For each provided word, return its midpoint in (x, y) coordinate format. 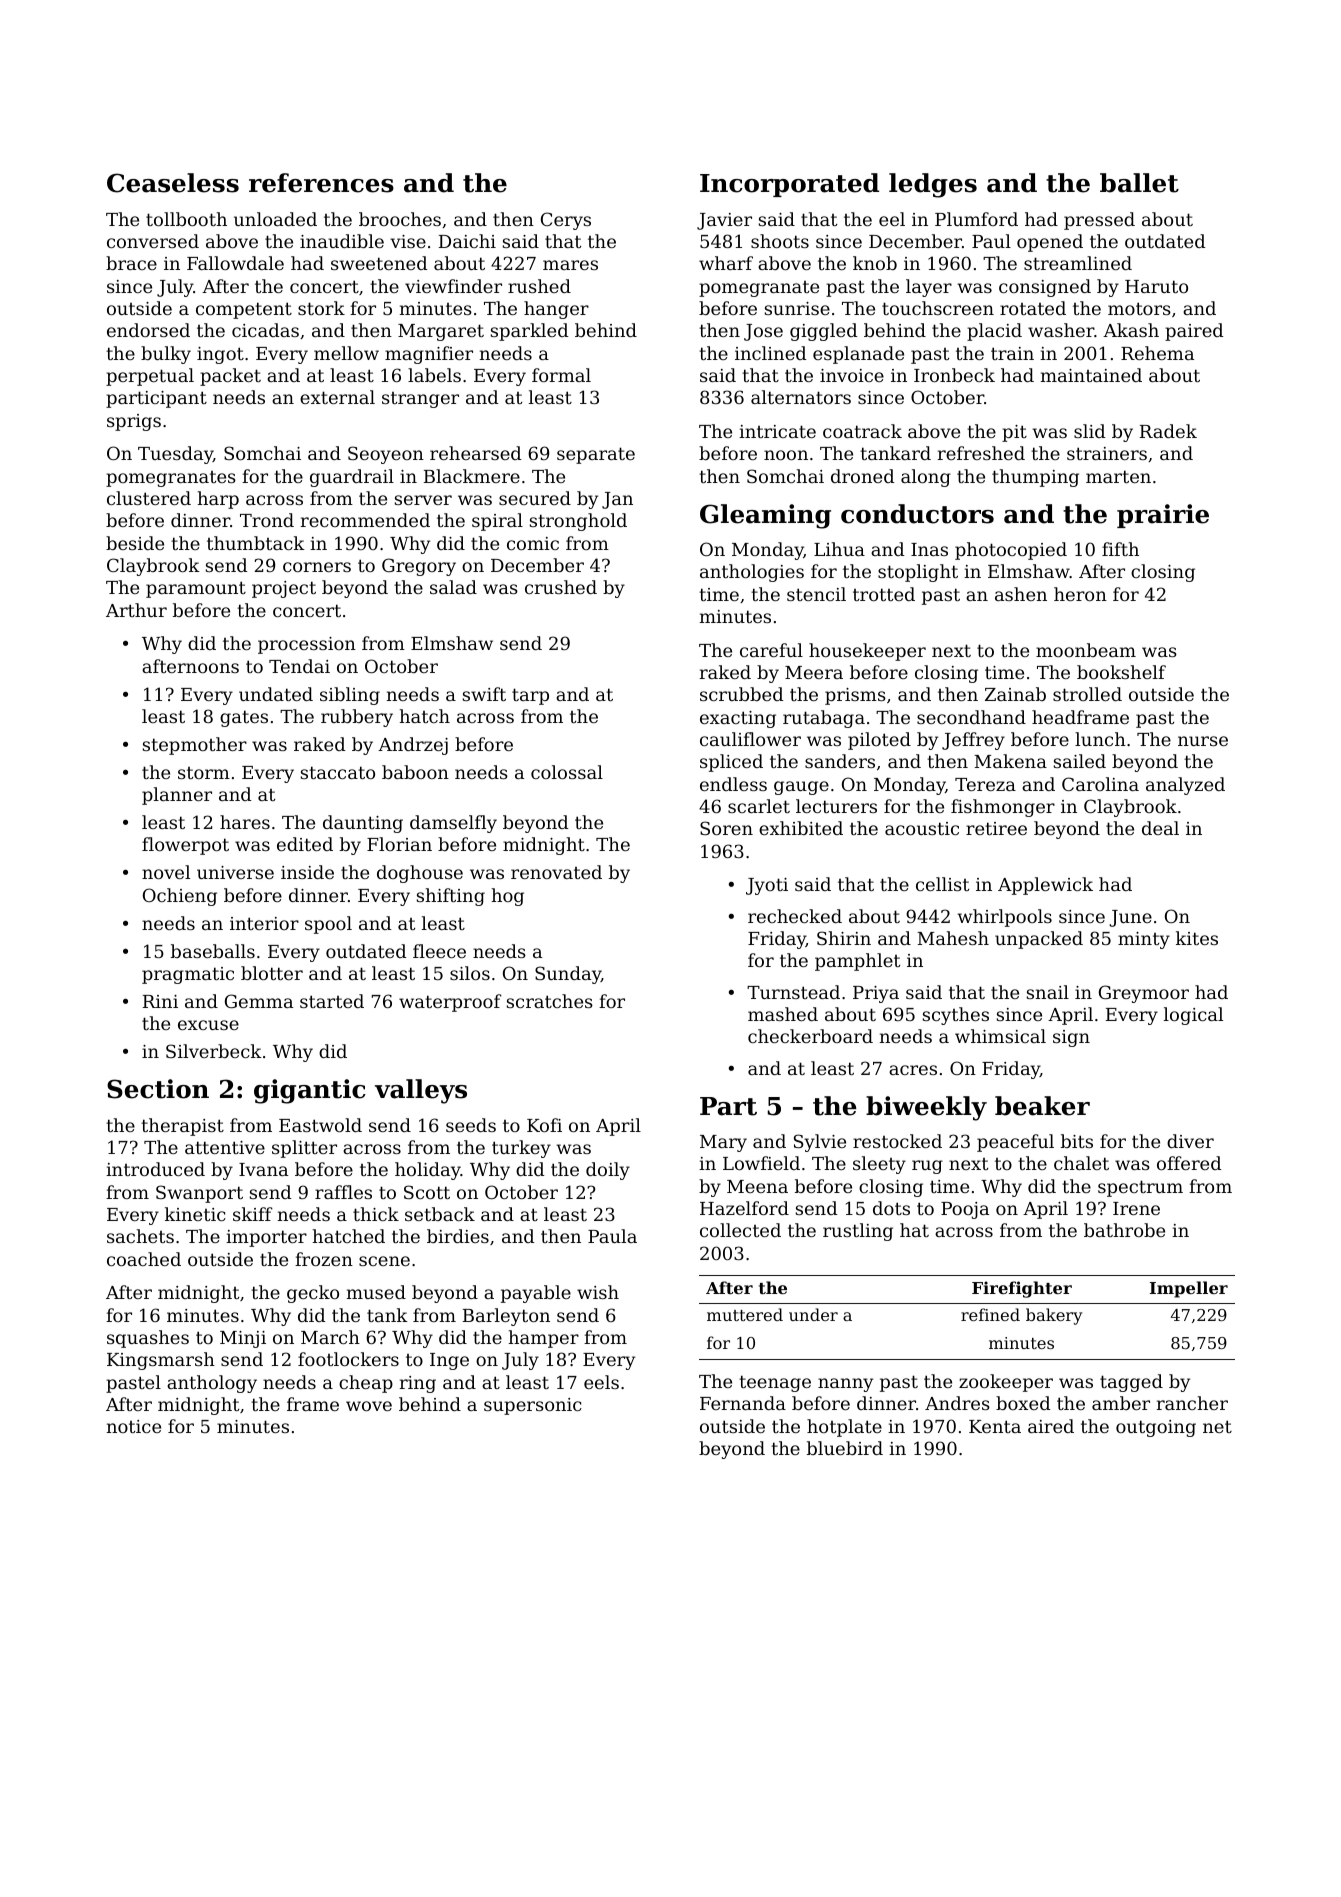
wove (369, 1406)
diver (1190, 1141)
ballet (1139, 183)
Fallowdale (235, 263)
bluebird (845, 1448)
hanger (556, 310)
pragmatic (188, 975)
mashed (783, 1014)
